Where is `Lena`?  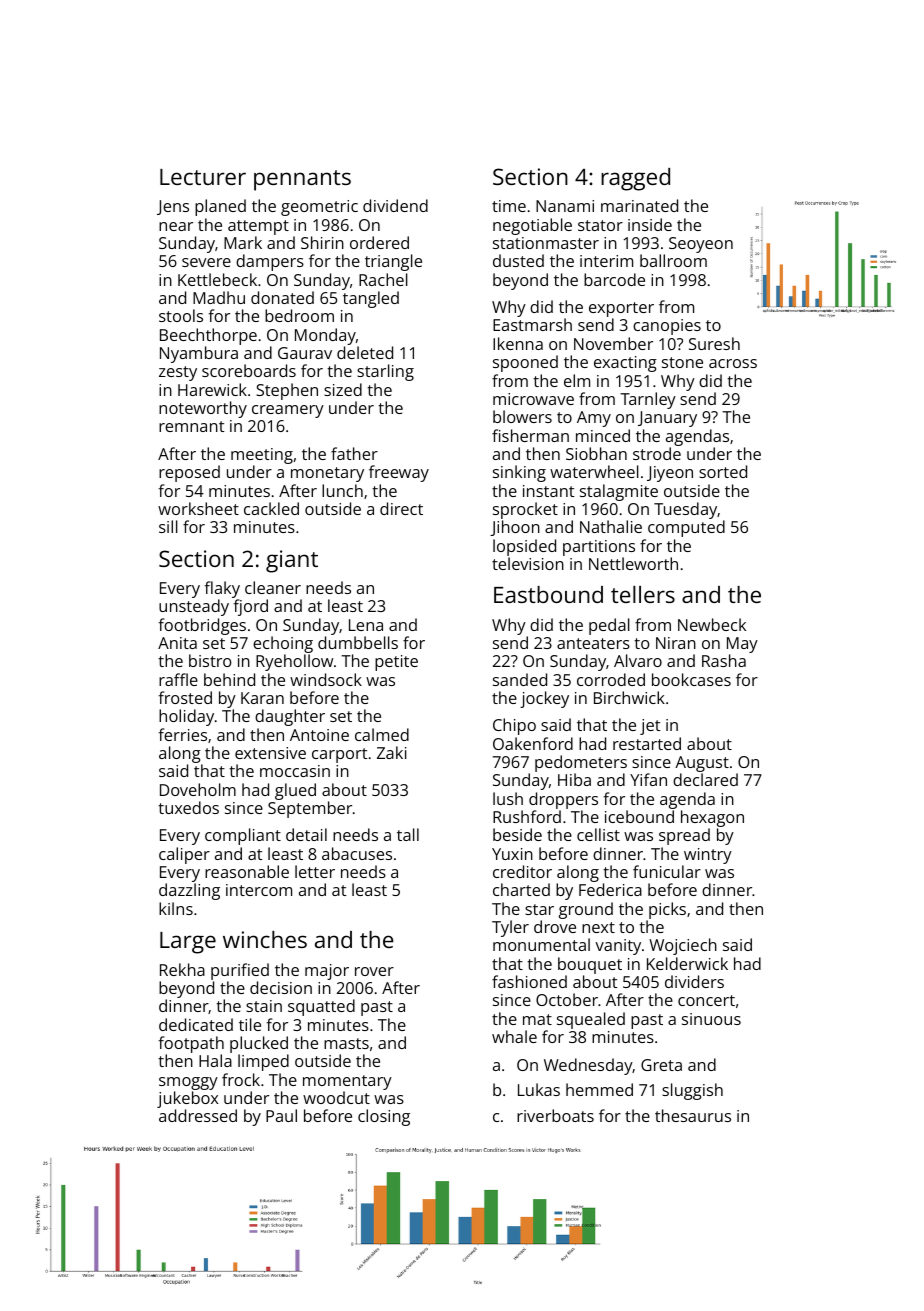
Lena is located at coordinates (366, 625).
